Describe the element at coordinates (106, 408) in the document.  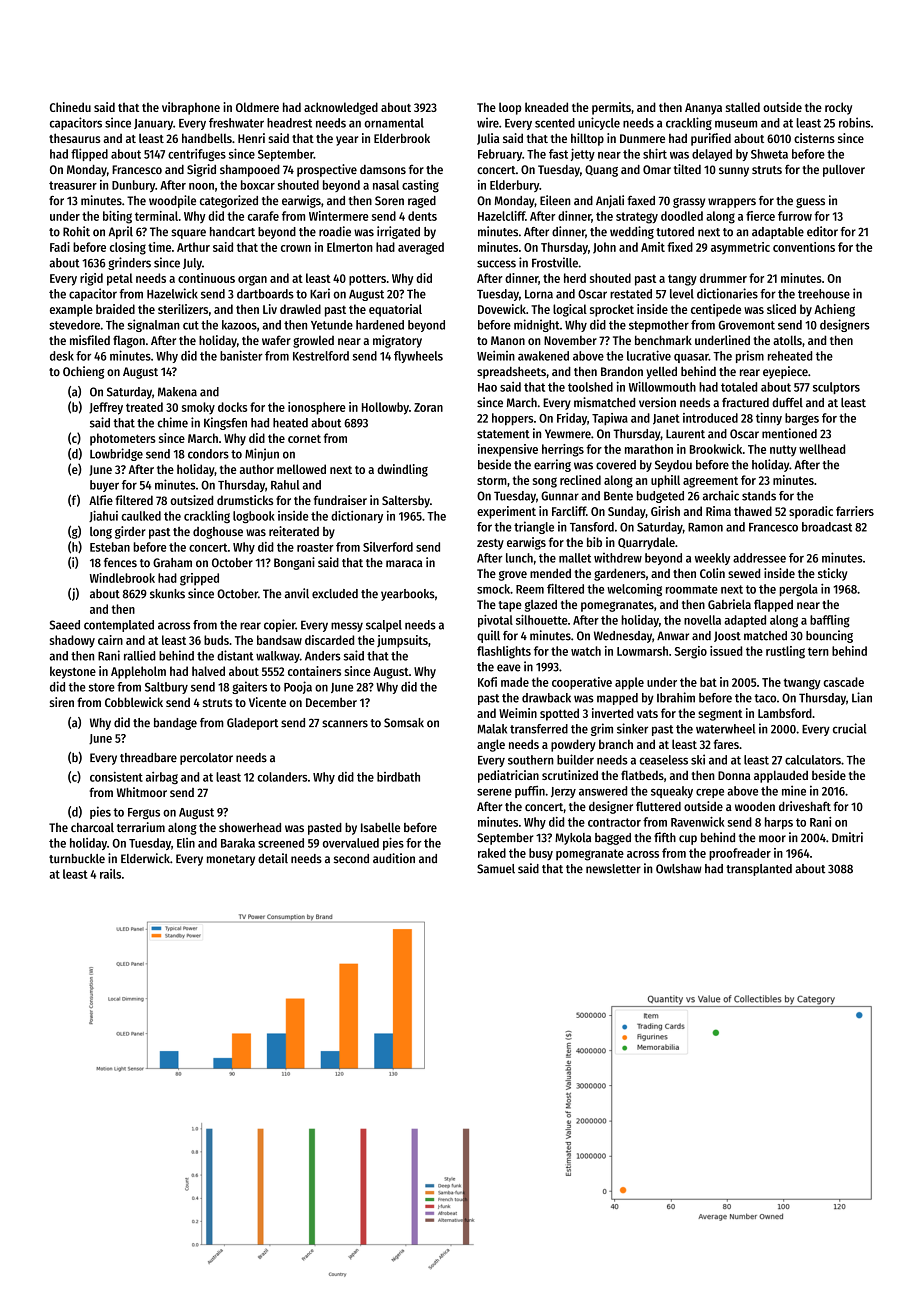
I see `Jeffrey` at that location.
